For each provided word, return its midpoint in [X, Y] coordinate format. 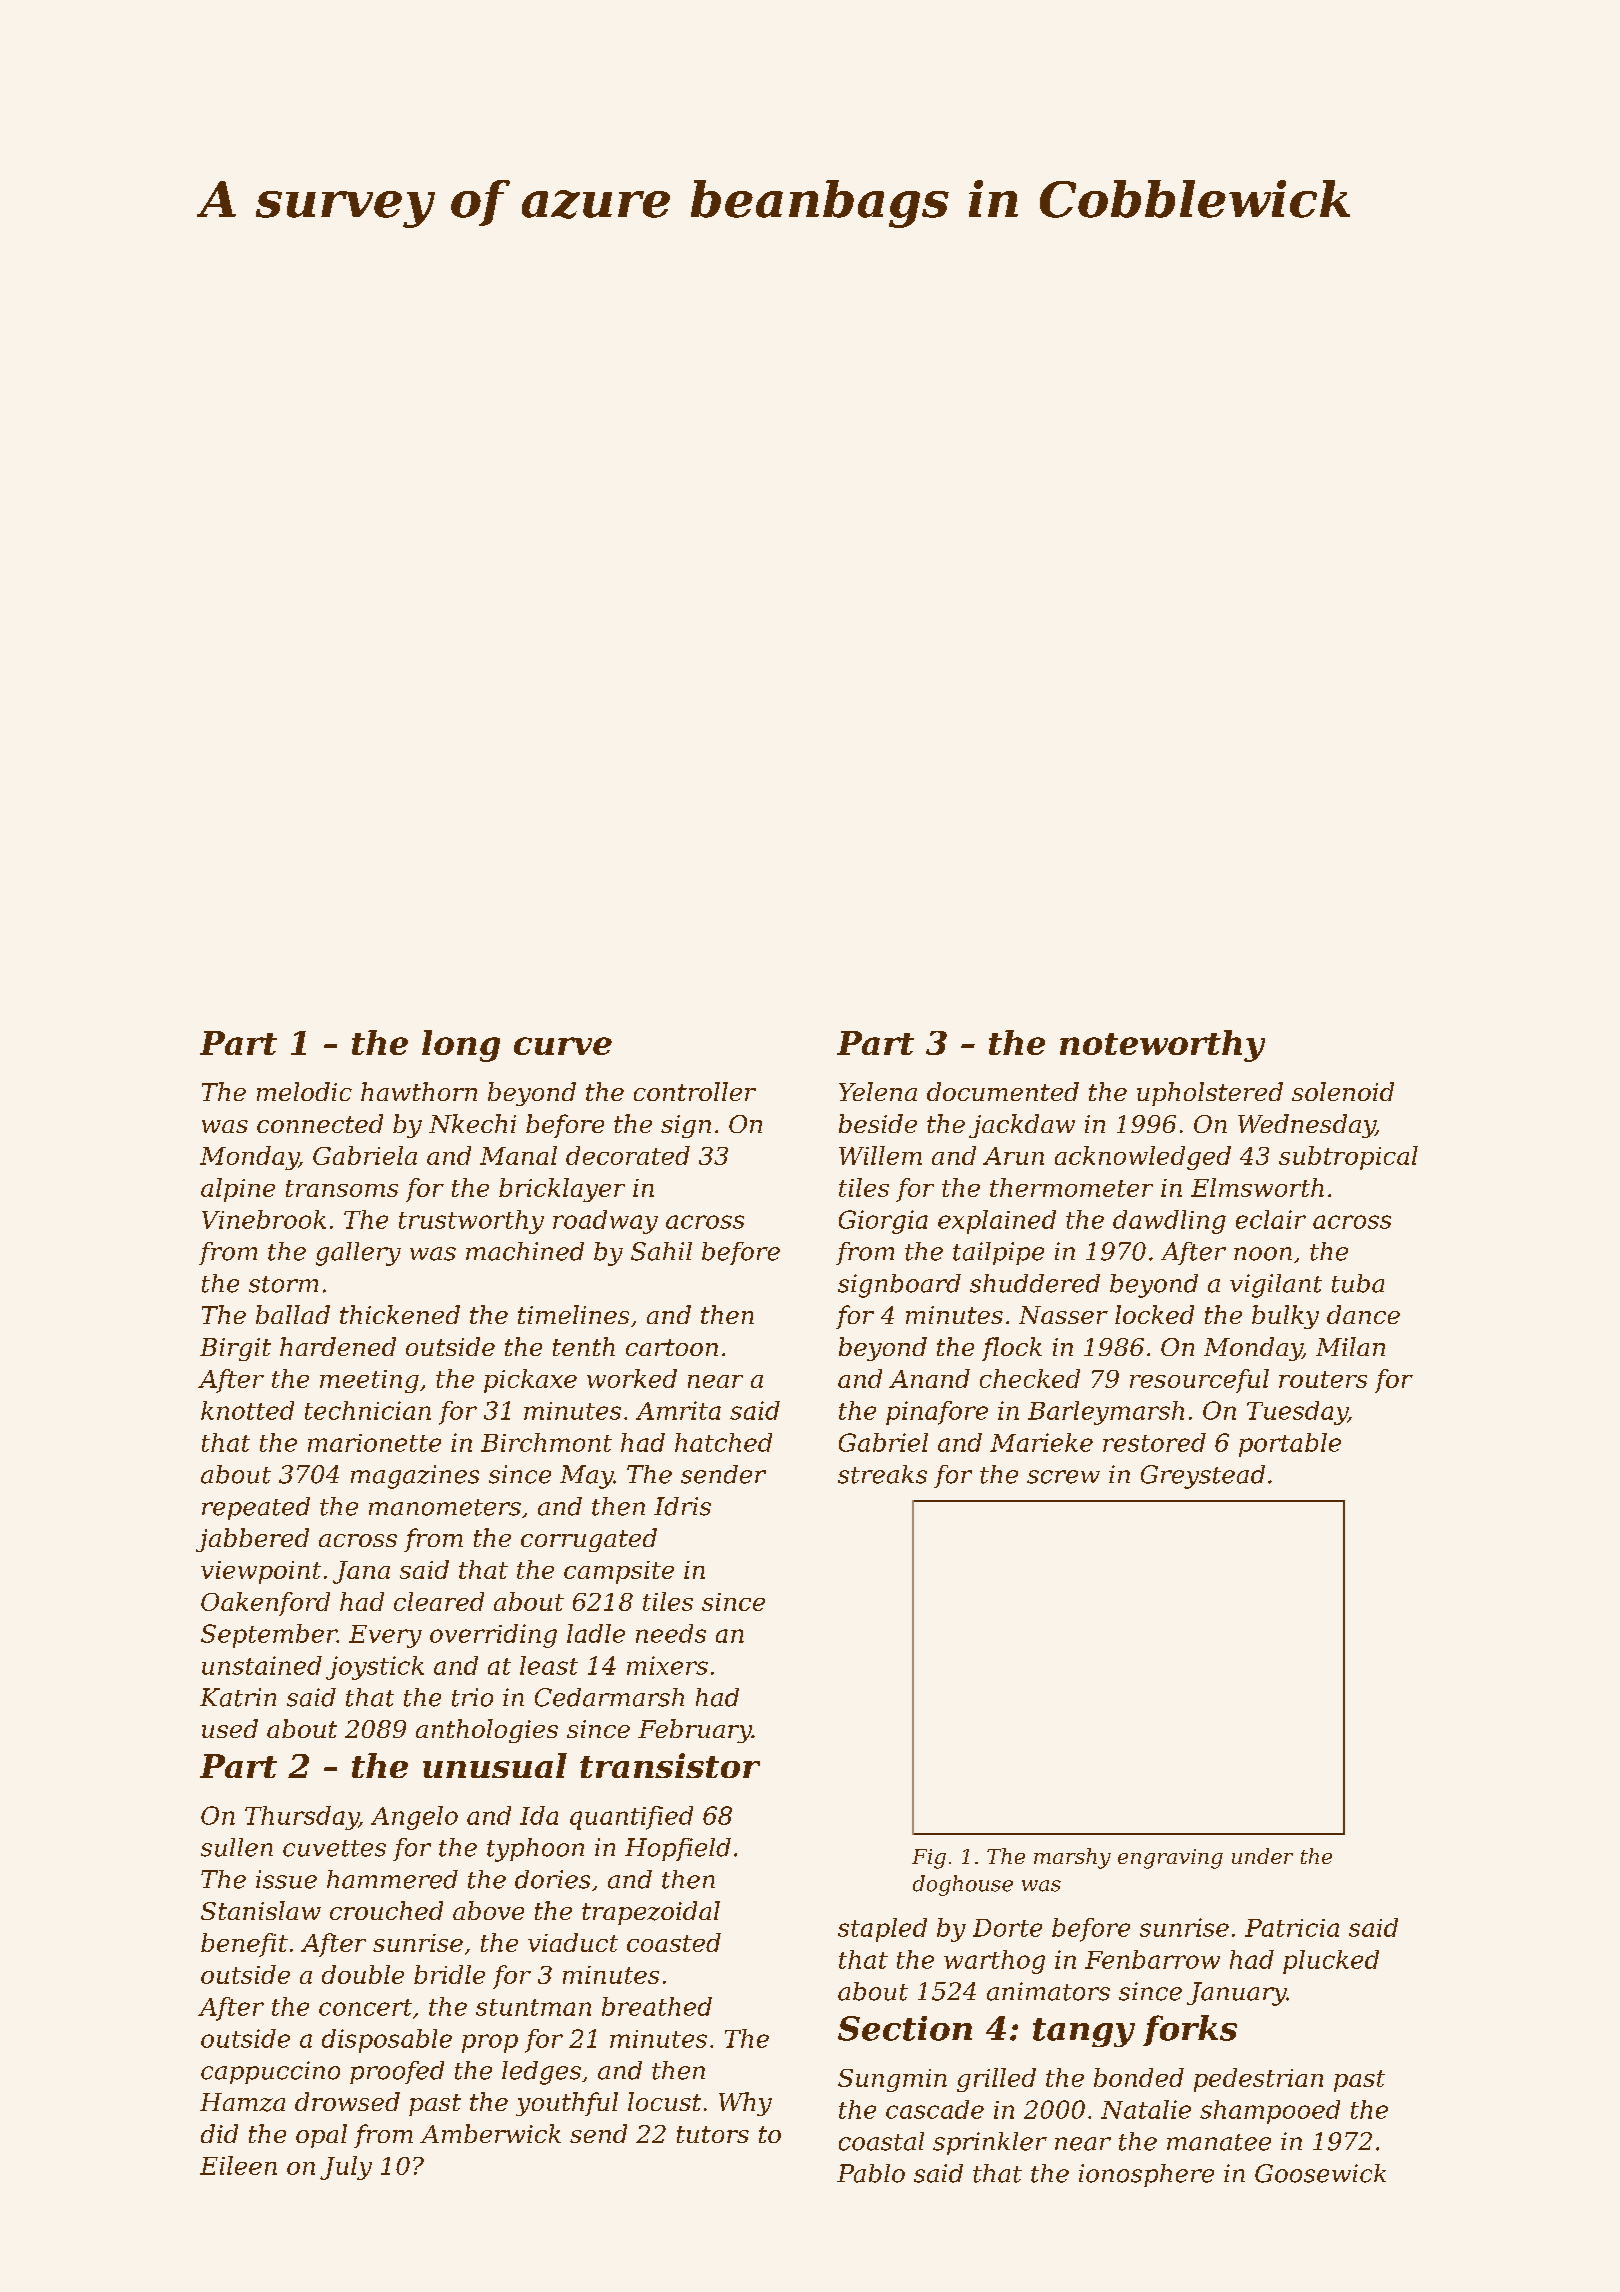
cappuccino [270, 2072]
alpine [238, 1190]
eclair [1271, 1219]
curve [563, 1046]
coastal [881, 2141]
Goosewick [1320, 2173]
